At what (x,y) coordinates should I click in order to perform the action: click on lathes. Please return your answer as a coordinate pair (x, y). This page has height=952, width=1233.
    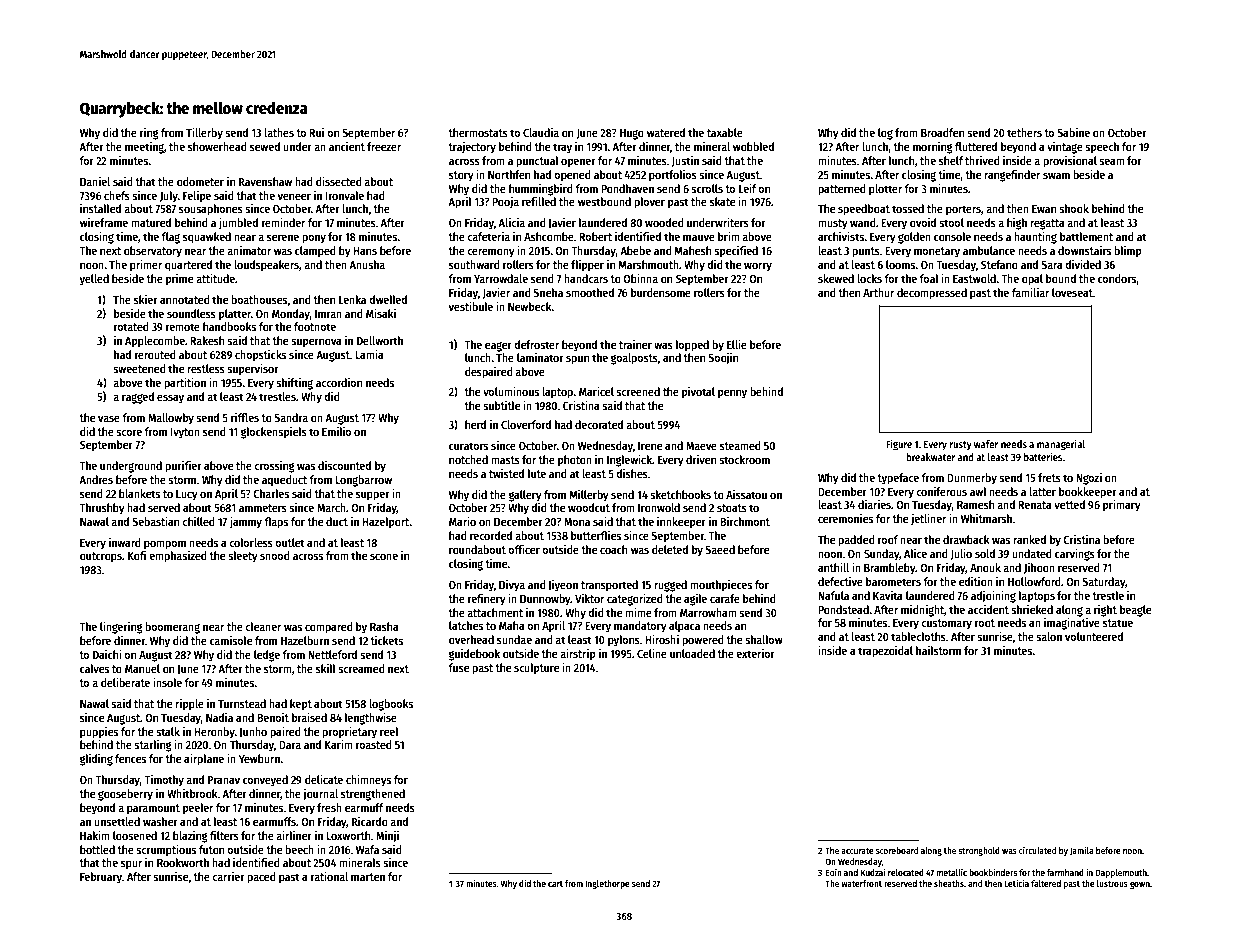
    Looking at the image, I should click on (279, 132).
